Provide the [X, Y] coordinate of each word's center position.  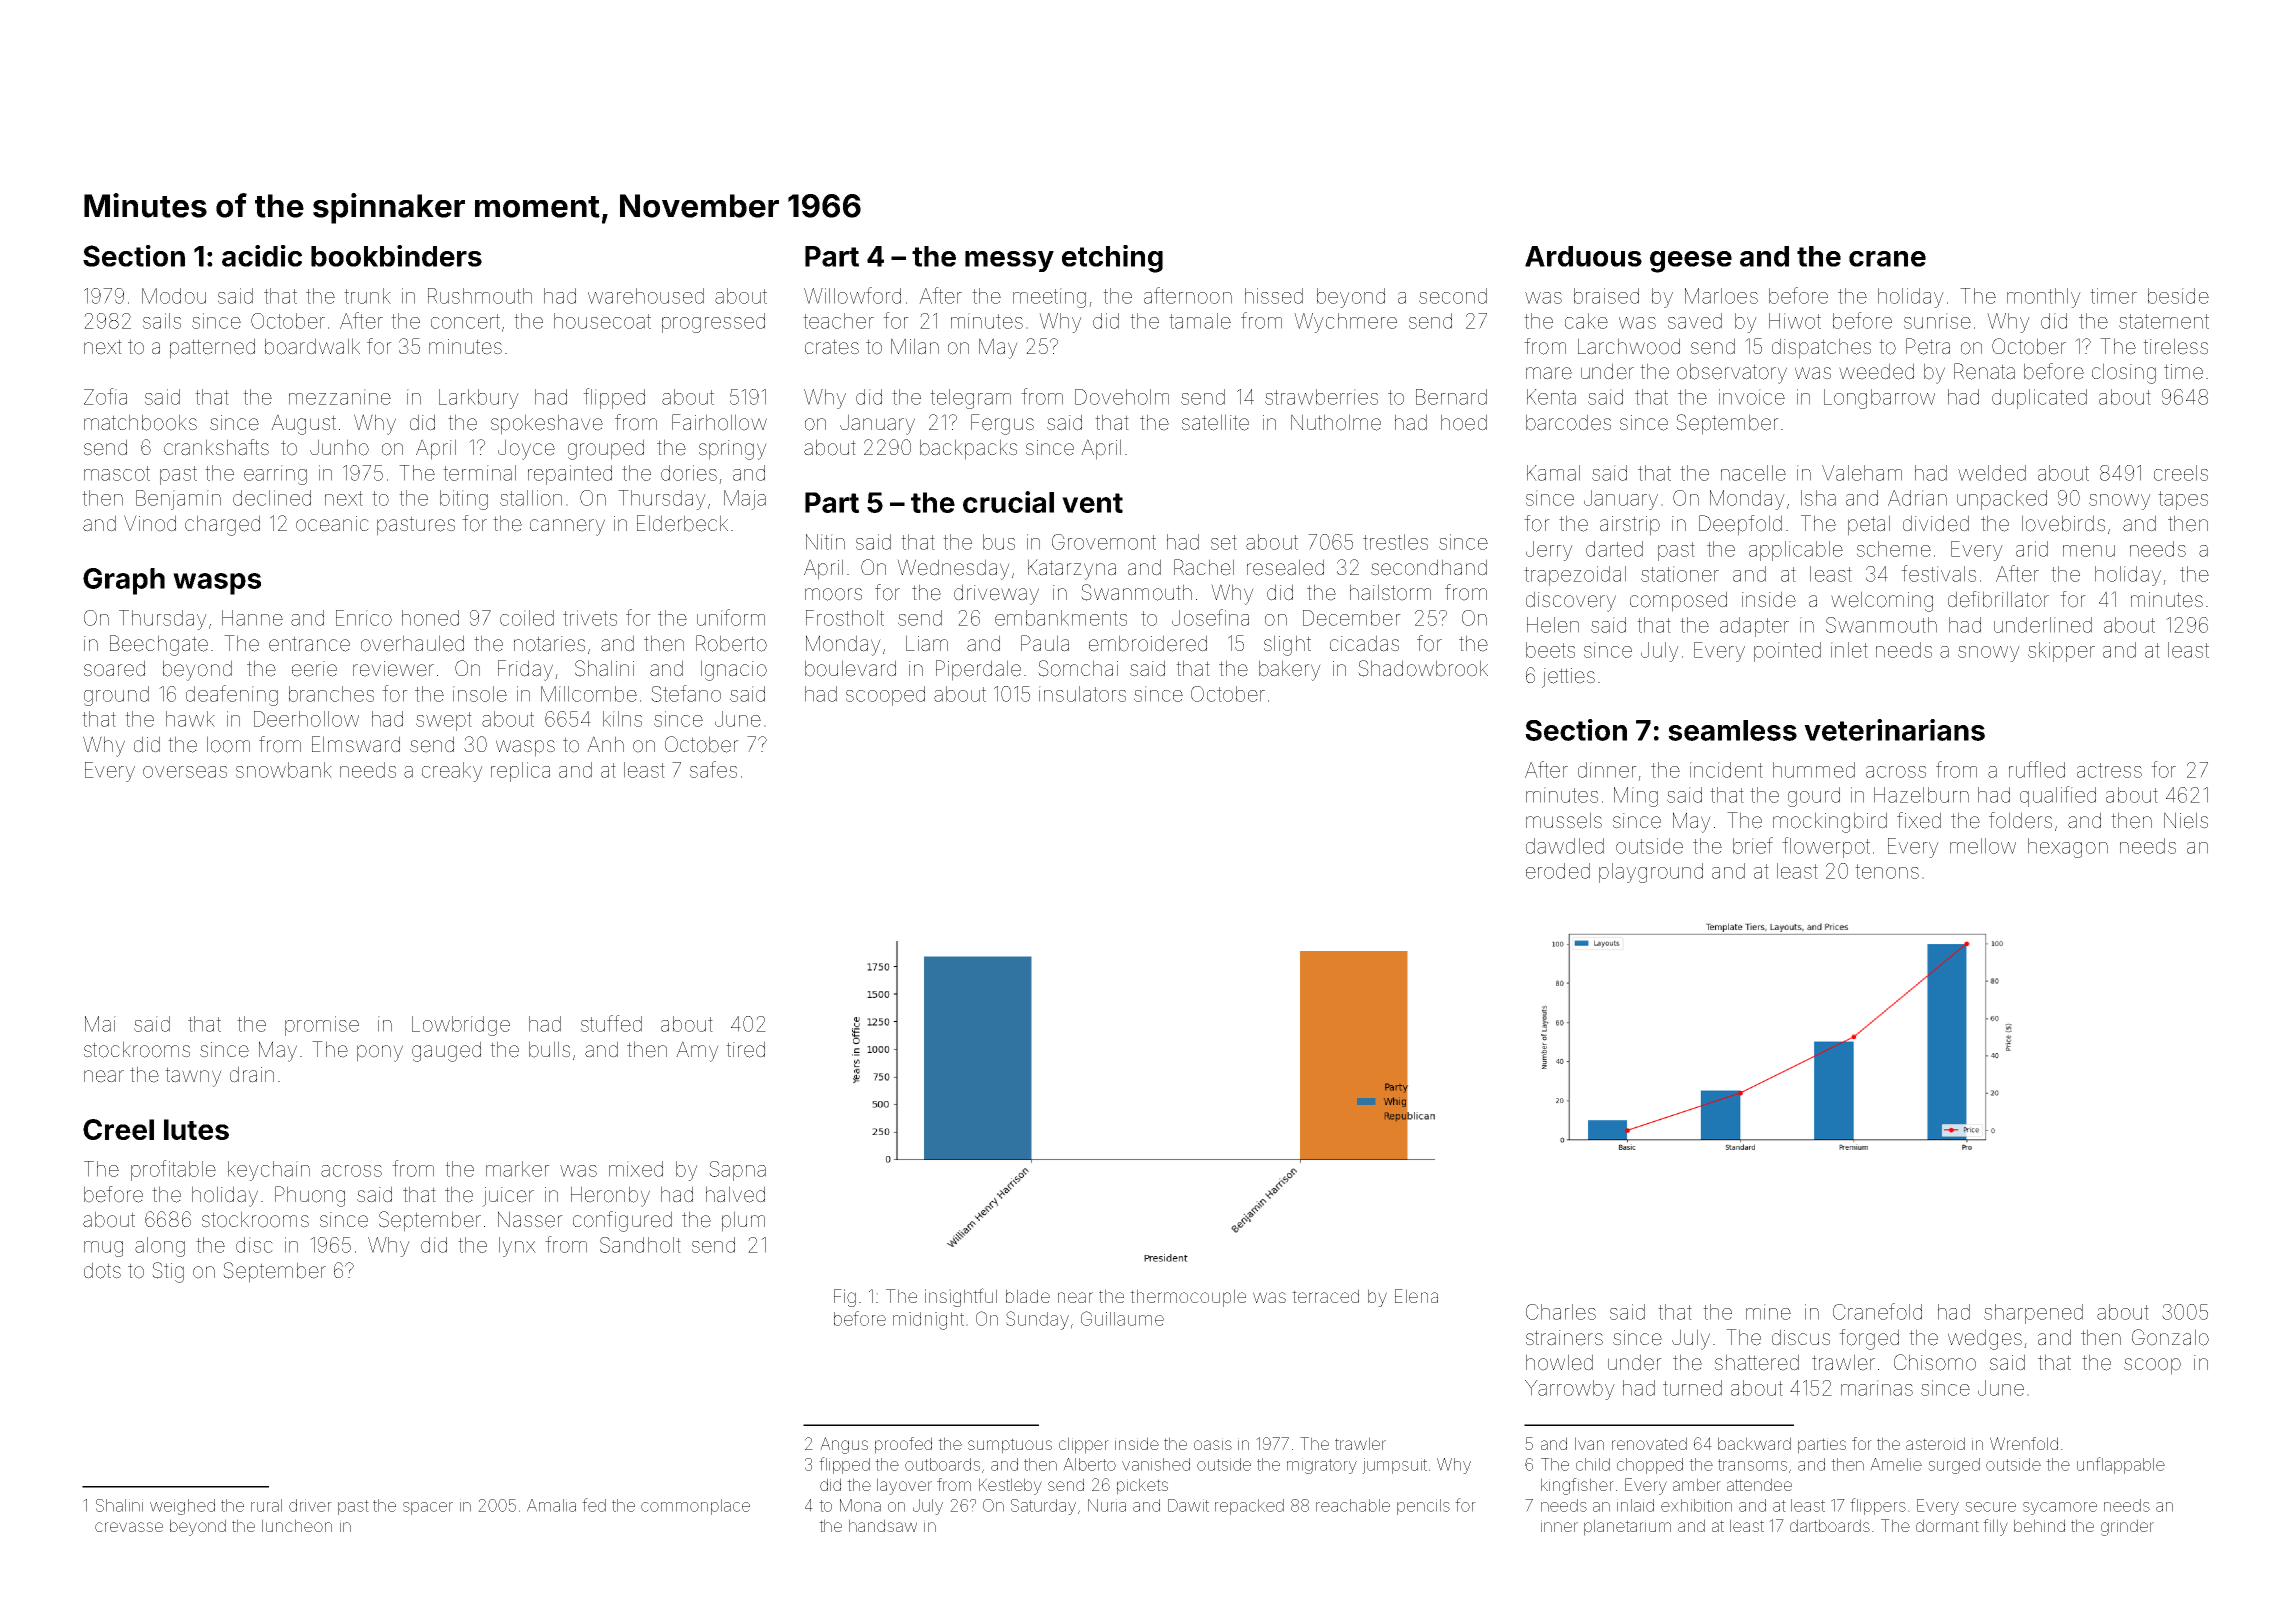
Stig [168, 1272]
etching [1112, 259]
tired [745, 1049]
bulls [549, 1049]
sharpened [2033, 1314]
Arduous [1583, 256]
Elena [1416, 1296]
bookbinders [396, 256]
